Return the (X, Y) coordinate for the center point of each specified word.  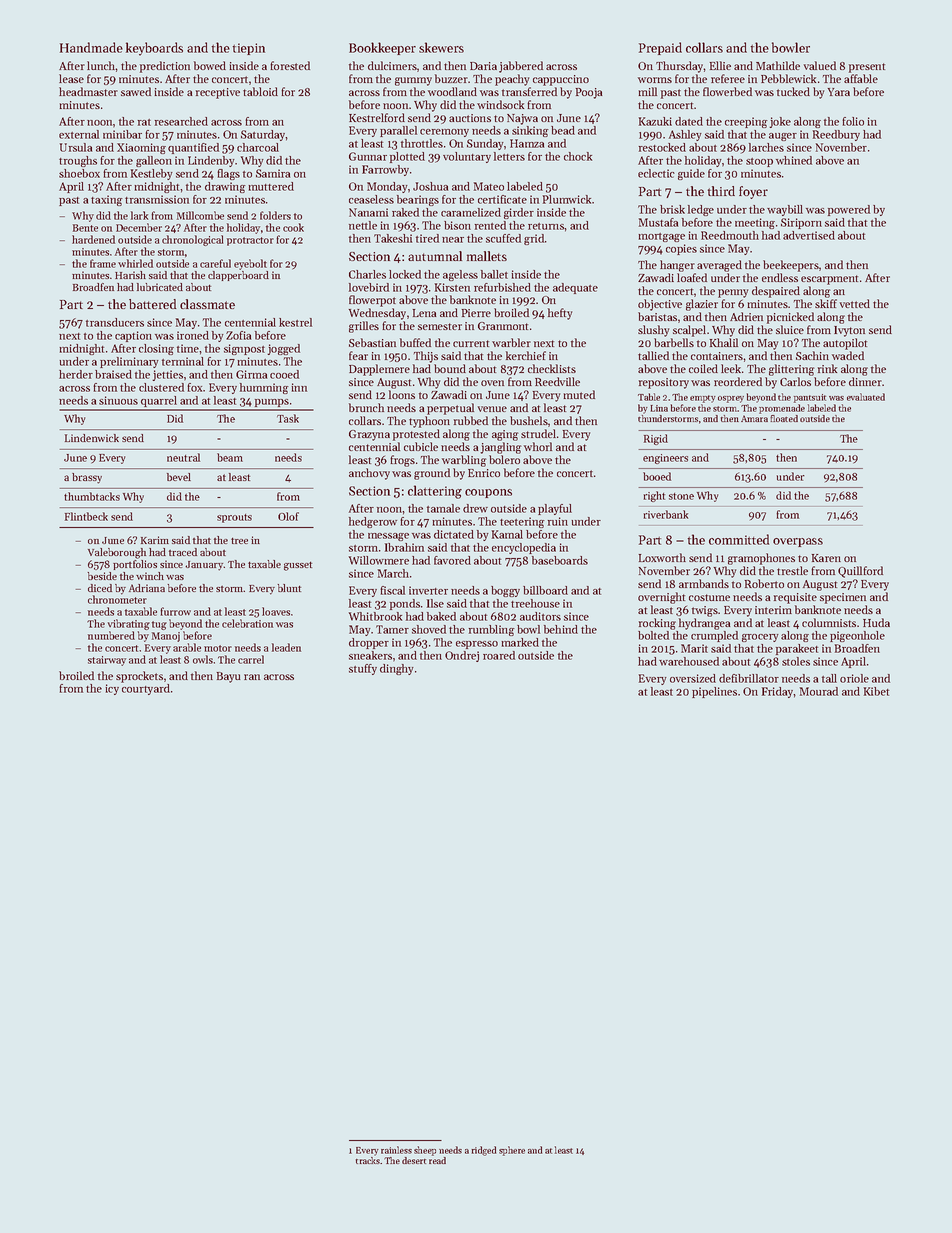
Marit (694, 648)
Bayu (229, 677)
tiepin (249, 49)
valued (820, 65)
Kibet (876, 691)
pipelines (714, 692)
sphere (512, 1151)
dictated (454, 534)
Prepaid (660, 48)
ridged (483, 1151)
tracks (368, 1160)
